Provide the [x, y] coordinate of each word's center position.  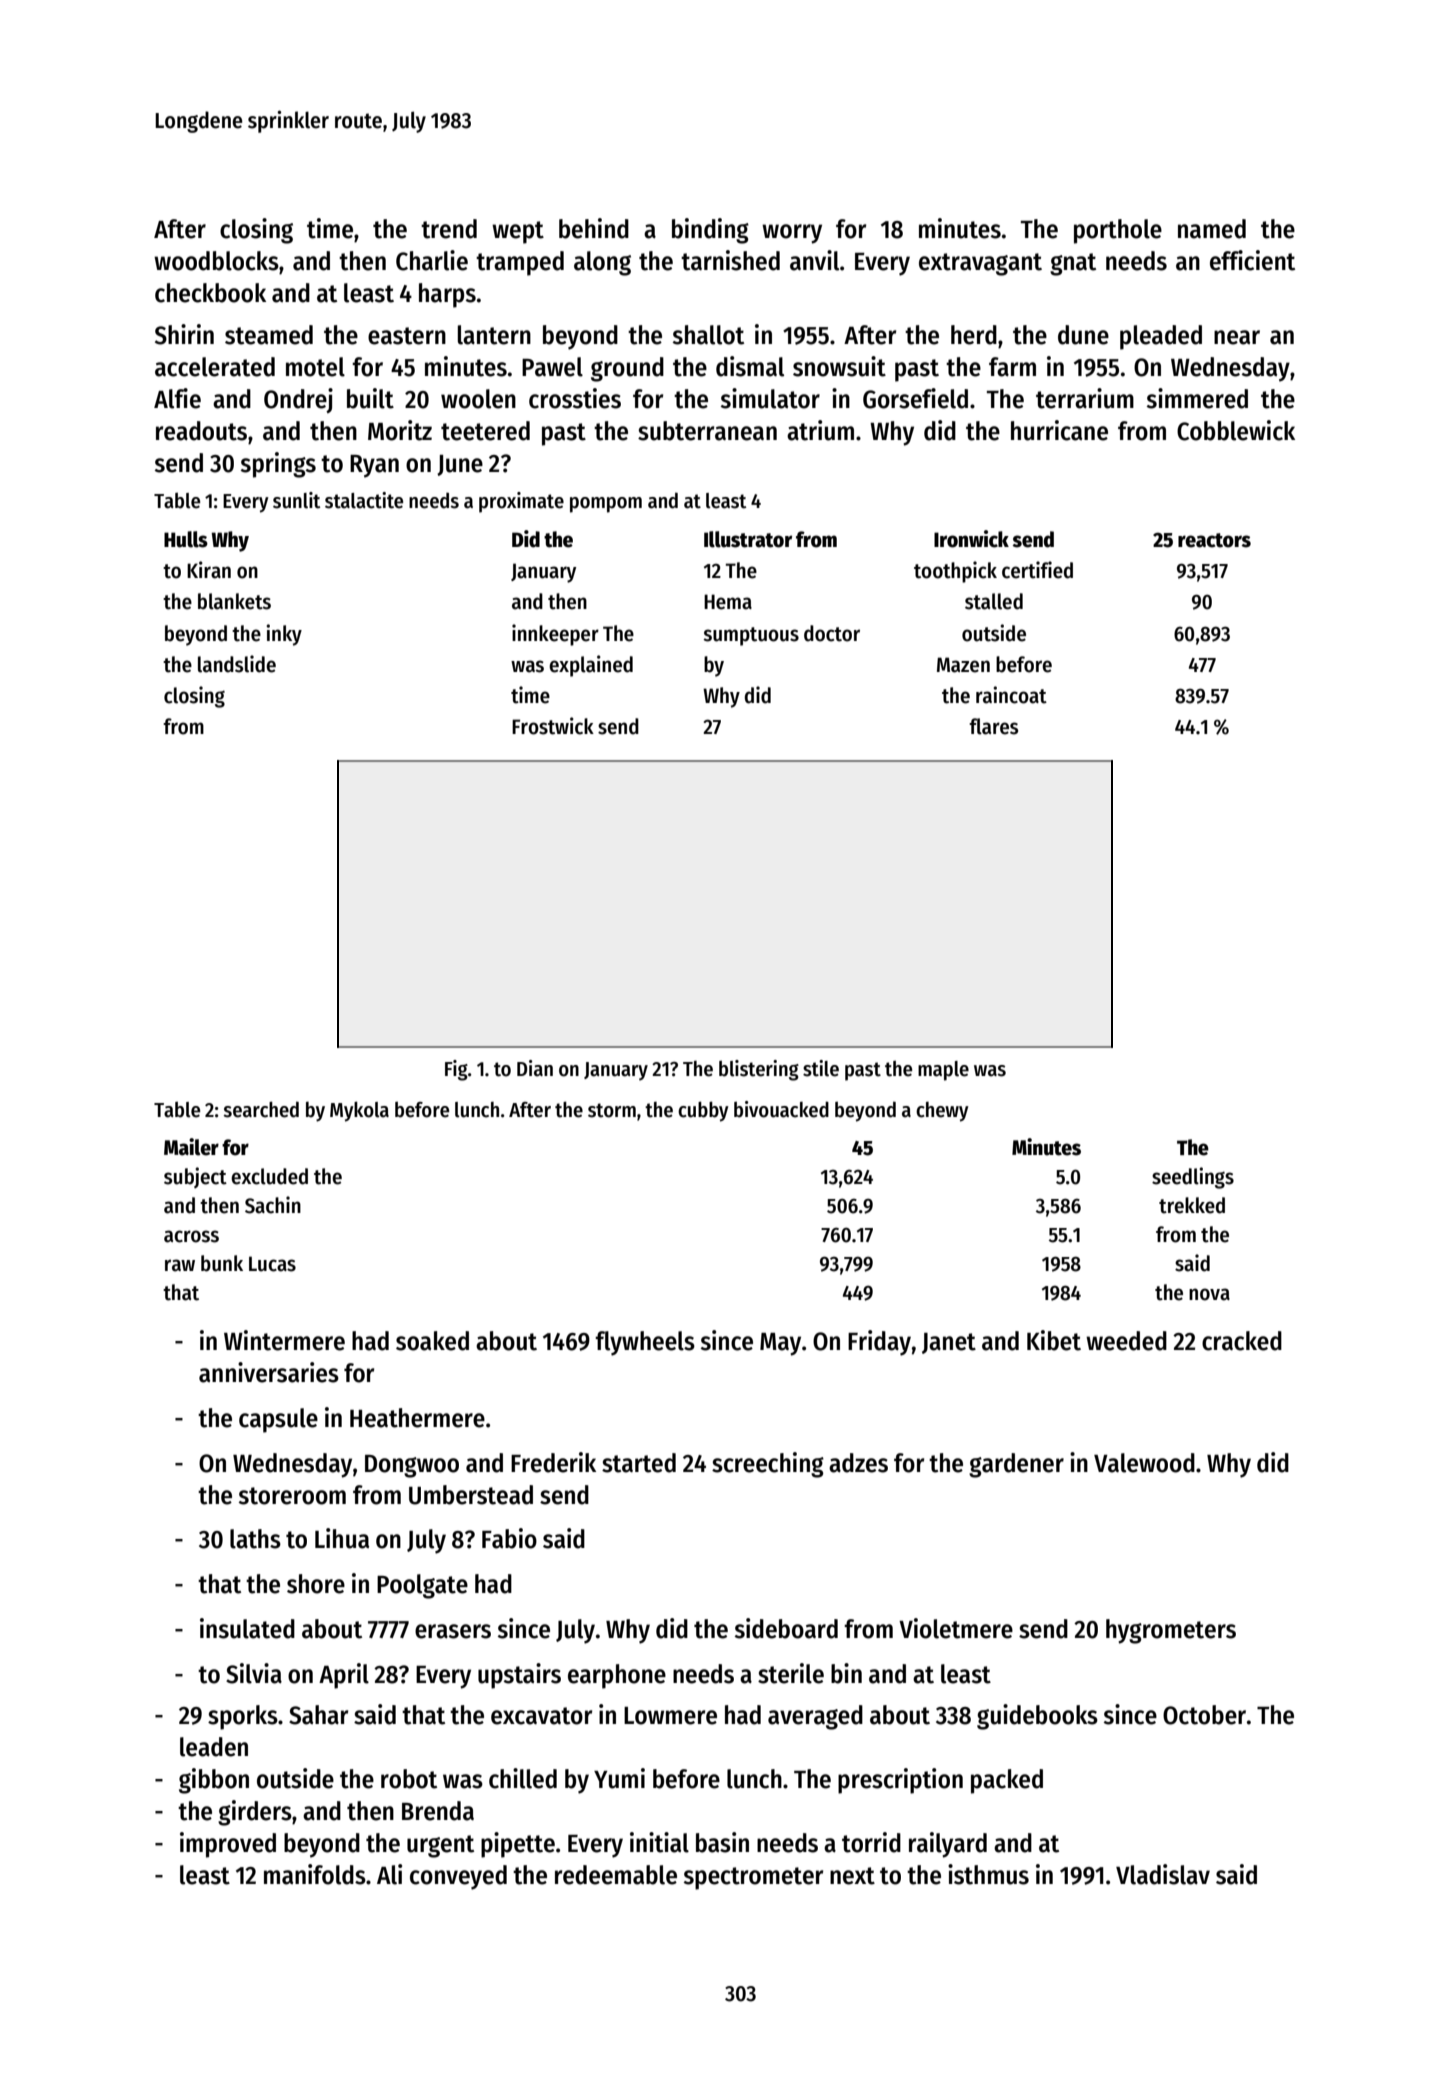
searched [261, 1109]
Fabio [509, 1538]
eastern [407, 336]
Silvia [254, 1673]
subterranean [707, 431]
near [1237, 337]
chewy [942, 1112]
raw [180, 1265]
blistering [759, 1070]
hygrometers [1171, 1631]
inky [284, 635]
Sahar [318, 1715]
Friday [879, 1343]
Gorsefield [915, 398]
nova [1209, 1294]
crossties [575, 398]
